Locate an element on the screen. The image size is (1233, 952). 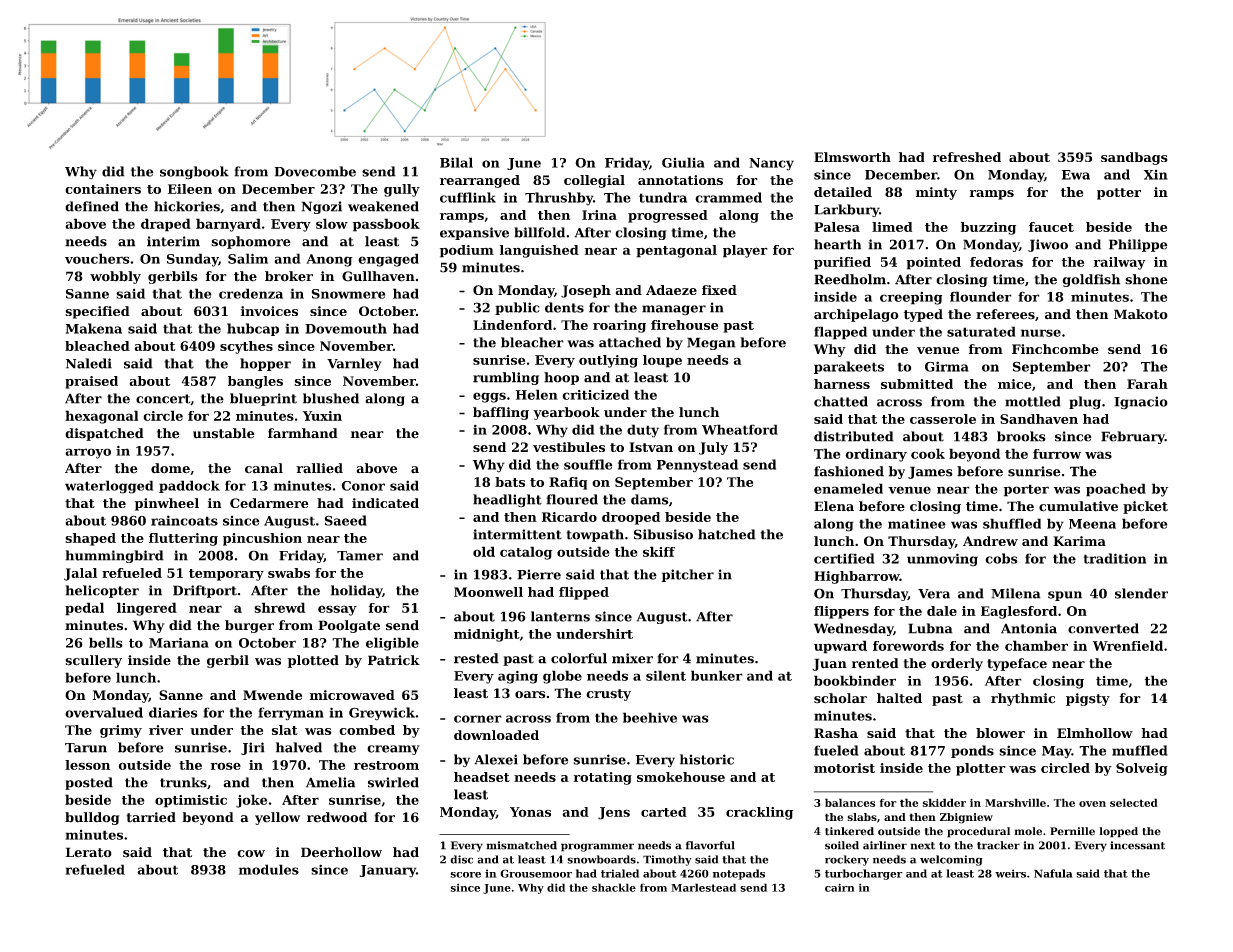
carted is located at coordinates (664, 812).
